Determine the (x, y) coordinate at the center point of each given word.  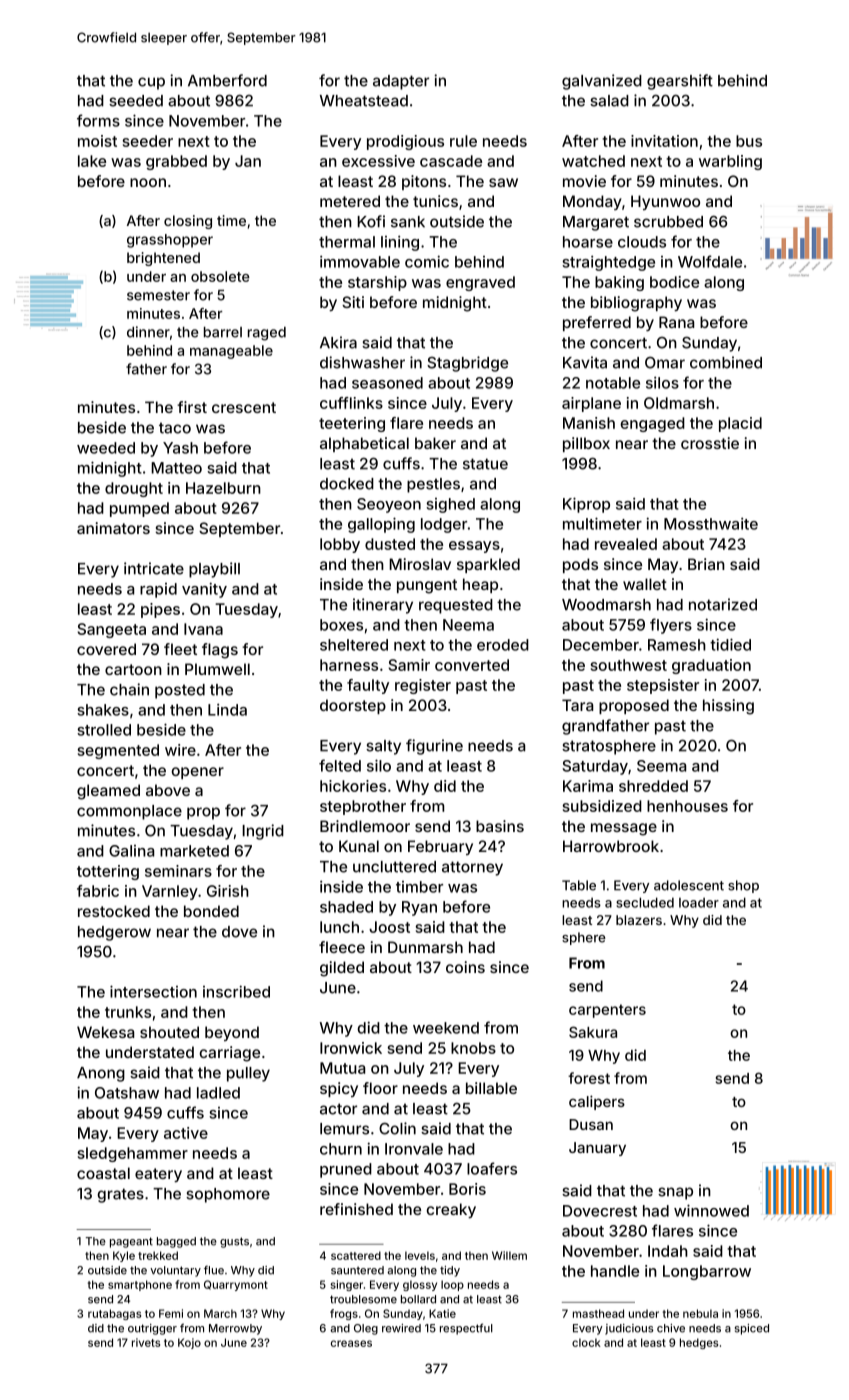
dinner (148, 332)
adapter (401, 82)
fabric (98, 891)
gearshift (680, 82)
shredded (653, 786)
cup (151, 83)
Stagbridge (467, 364)
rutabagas (114, 1314)
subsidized (602, 806)
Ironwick (351, 1048)
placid (740, 424)
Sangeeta (111, 630)
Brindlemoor (365, 826)
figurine (434, 747)
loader (699, 903)
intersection (153, 991)
